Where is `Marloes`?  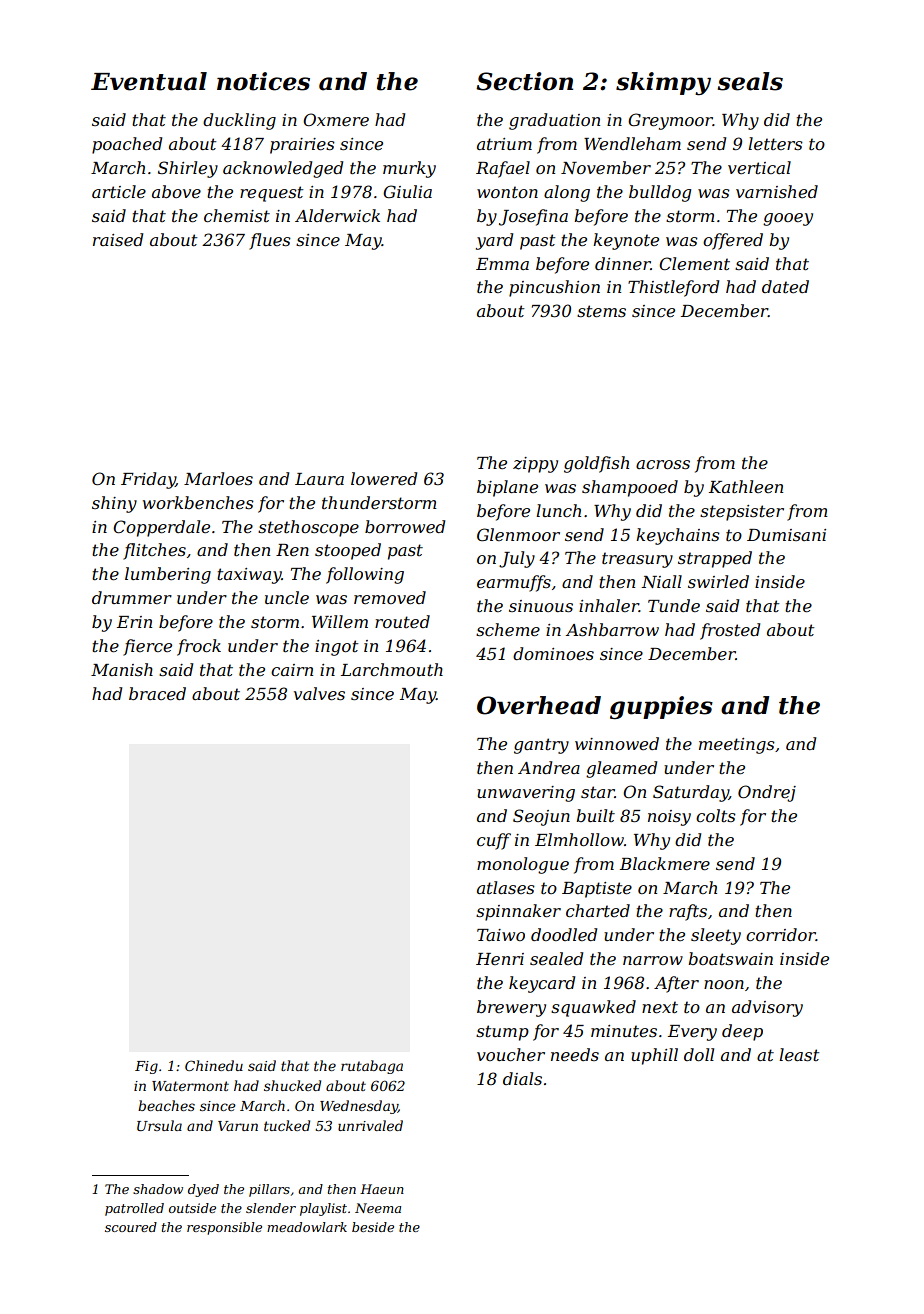 Marloes is located at coordinates (218, 478).
